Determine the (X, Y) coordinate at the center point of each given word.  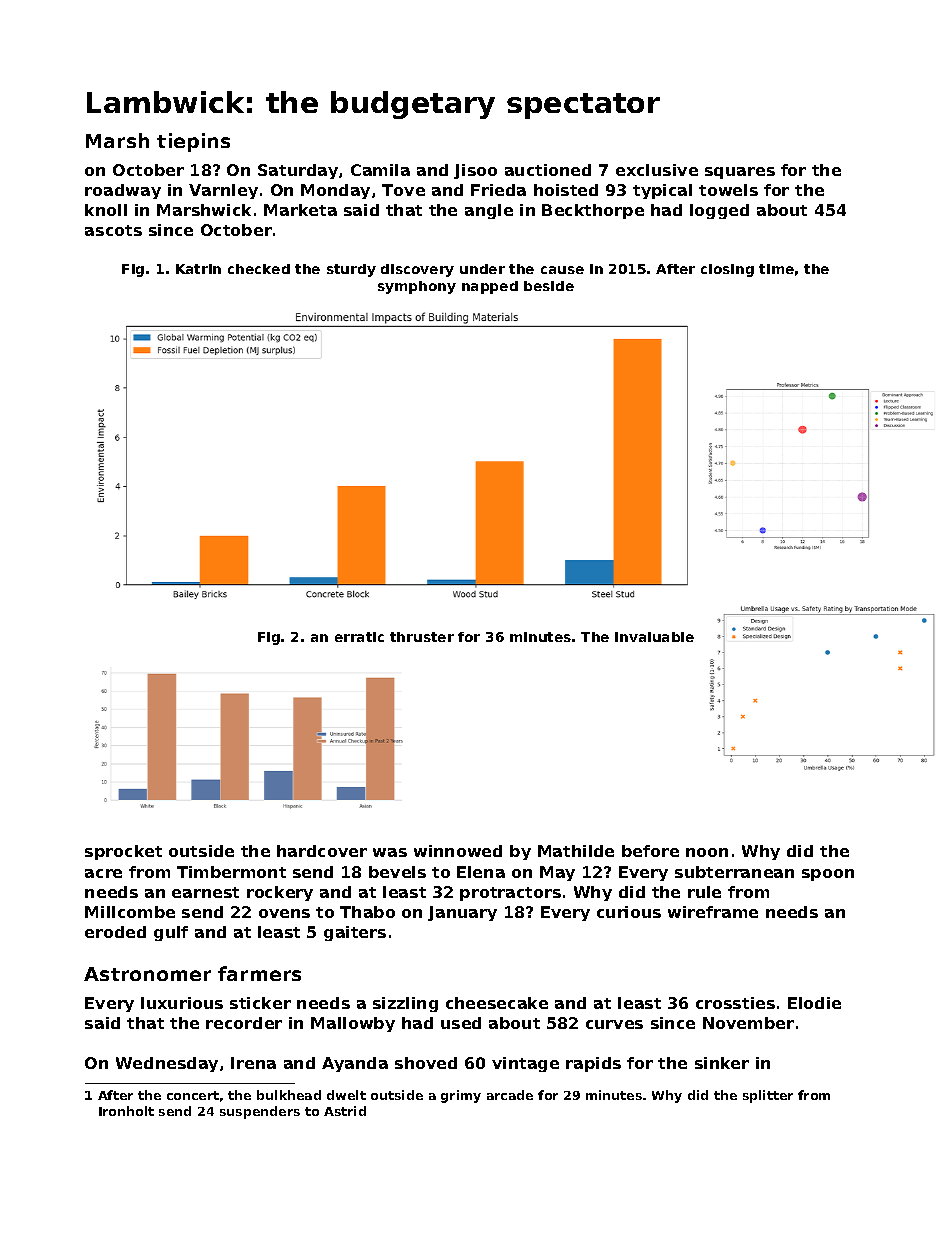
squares (740, 173)
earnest (205, 892)
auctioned (548, 170)
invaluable (654, 637)
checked (259, 269)
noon (707, 852)
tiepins (193, 142)
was (390, 852)
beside (549, 286)
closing (727, 270)
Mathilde (576, 851)
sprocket (123, 852)
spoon (828, 875)
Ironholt (126, 1111)
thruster (422, 637)
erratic (359, 637)
